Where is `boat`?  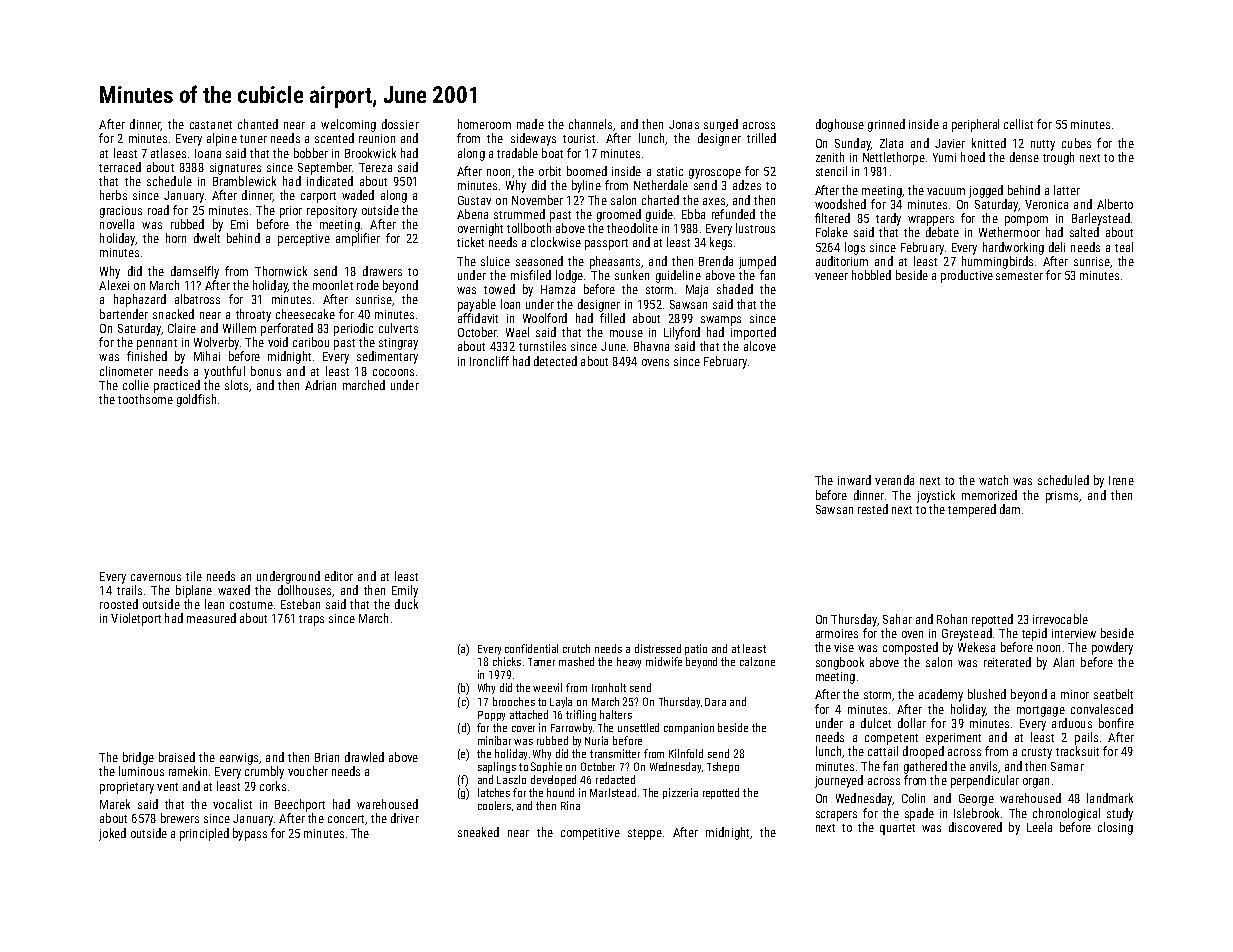 boat is located at coordinates (552, 153).
